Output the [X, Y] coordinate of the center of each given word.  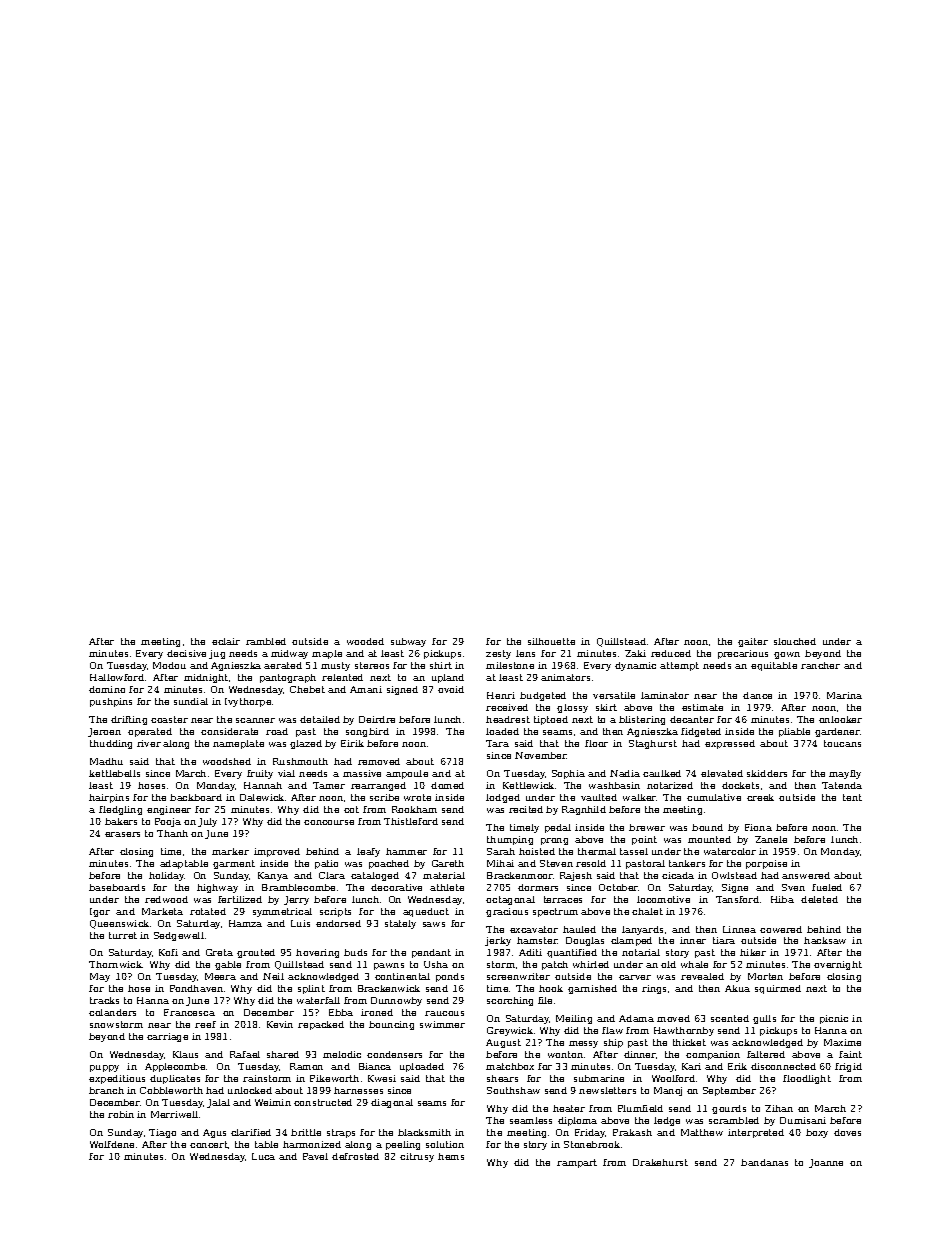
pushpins [111, 702]
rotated [208, 911]
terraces [563, 899]
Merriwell [174, 1114]
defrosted [355, 1156]
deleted [819, 899]
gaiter [753, 642]
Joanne [826, 1163]
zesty [498, 654]
